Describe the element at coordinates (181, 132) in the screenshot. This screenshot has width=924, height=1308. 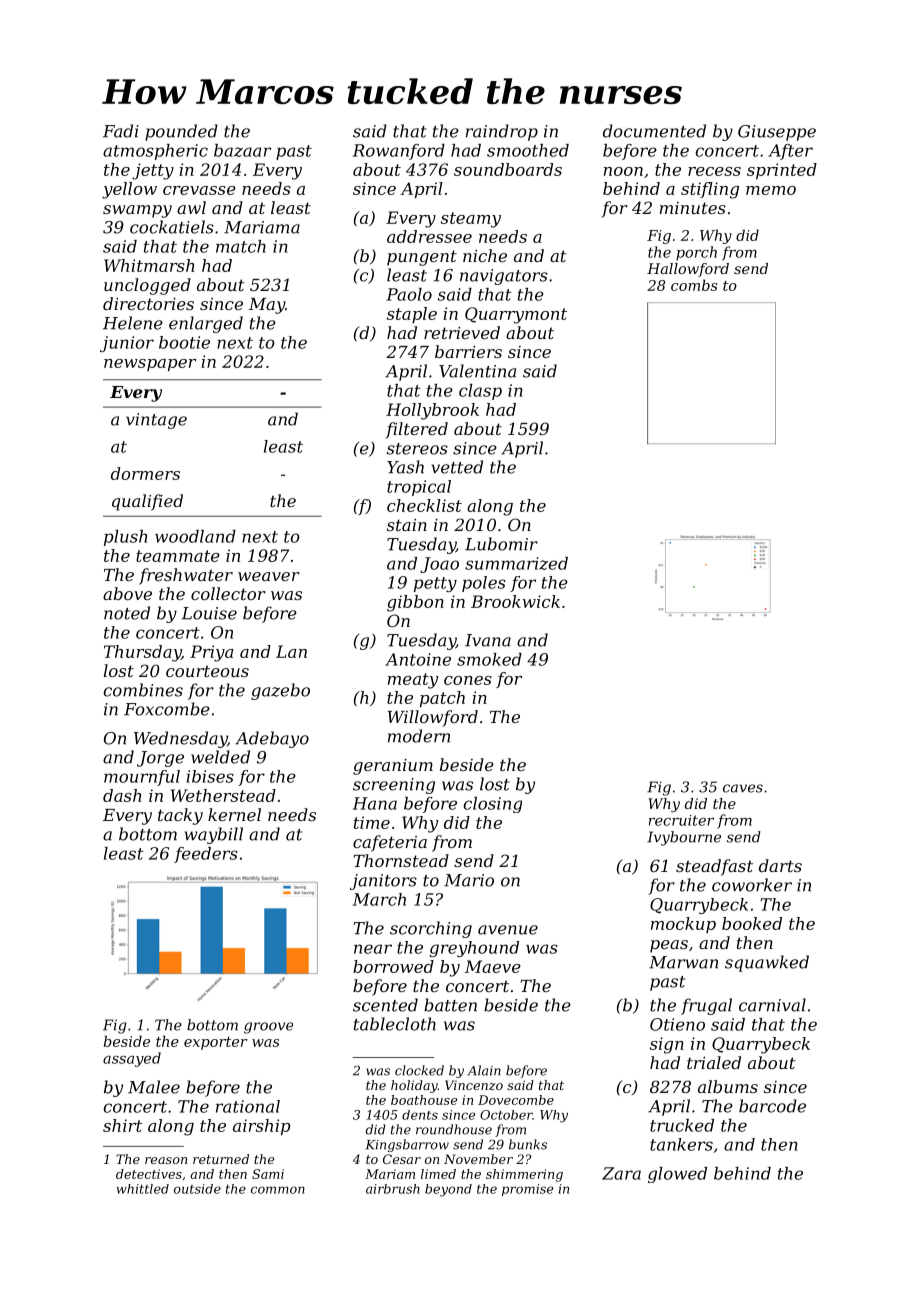
I see `pounded` at that location.
